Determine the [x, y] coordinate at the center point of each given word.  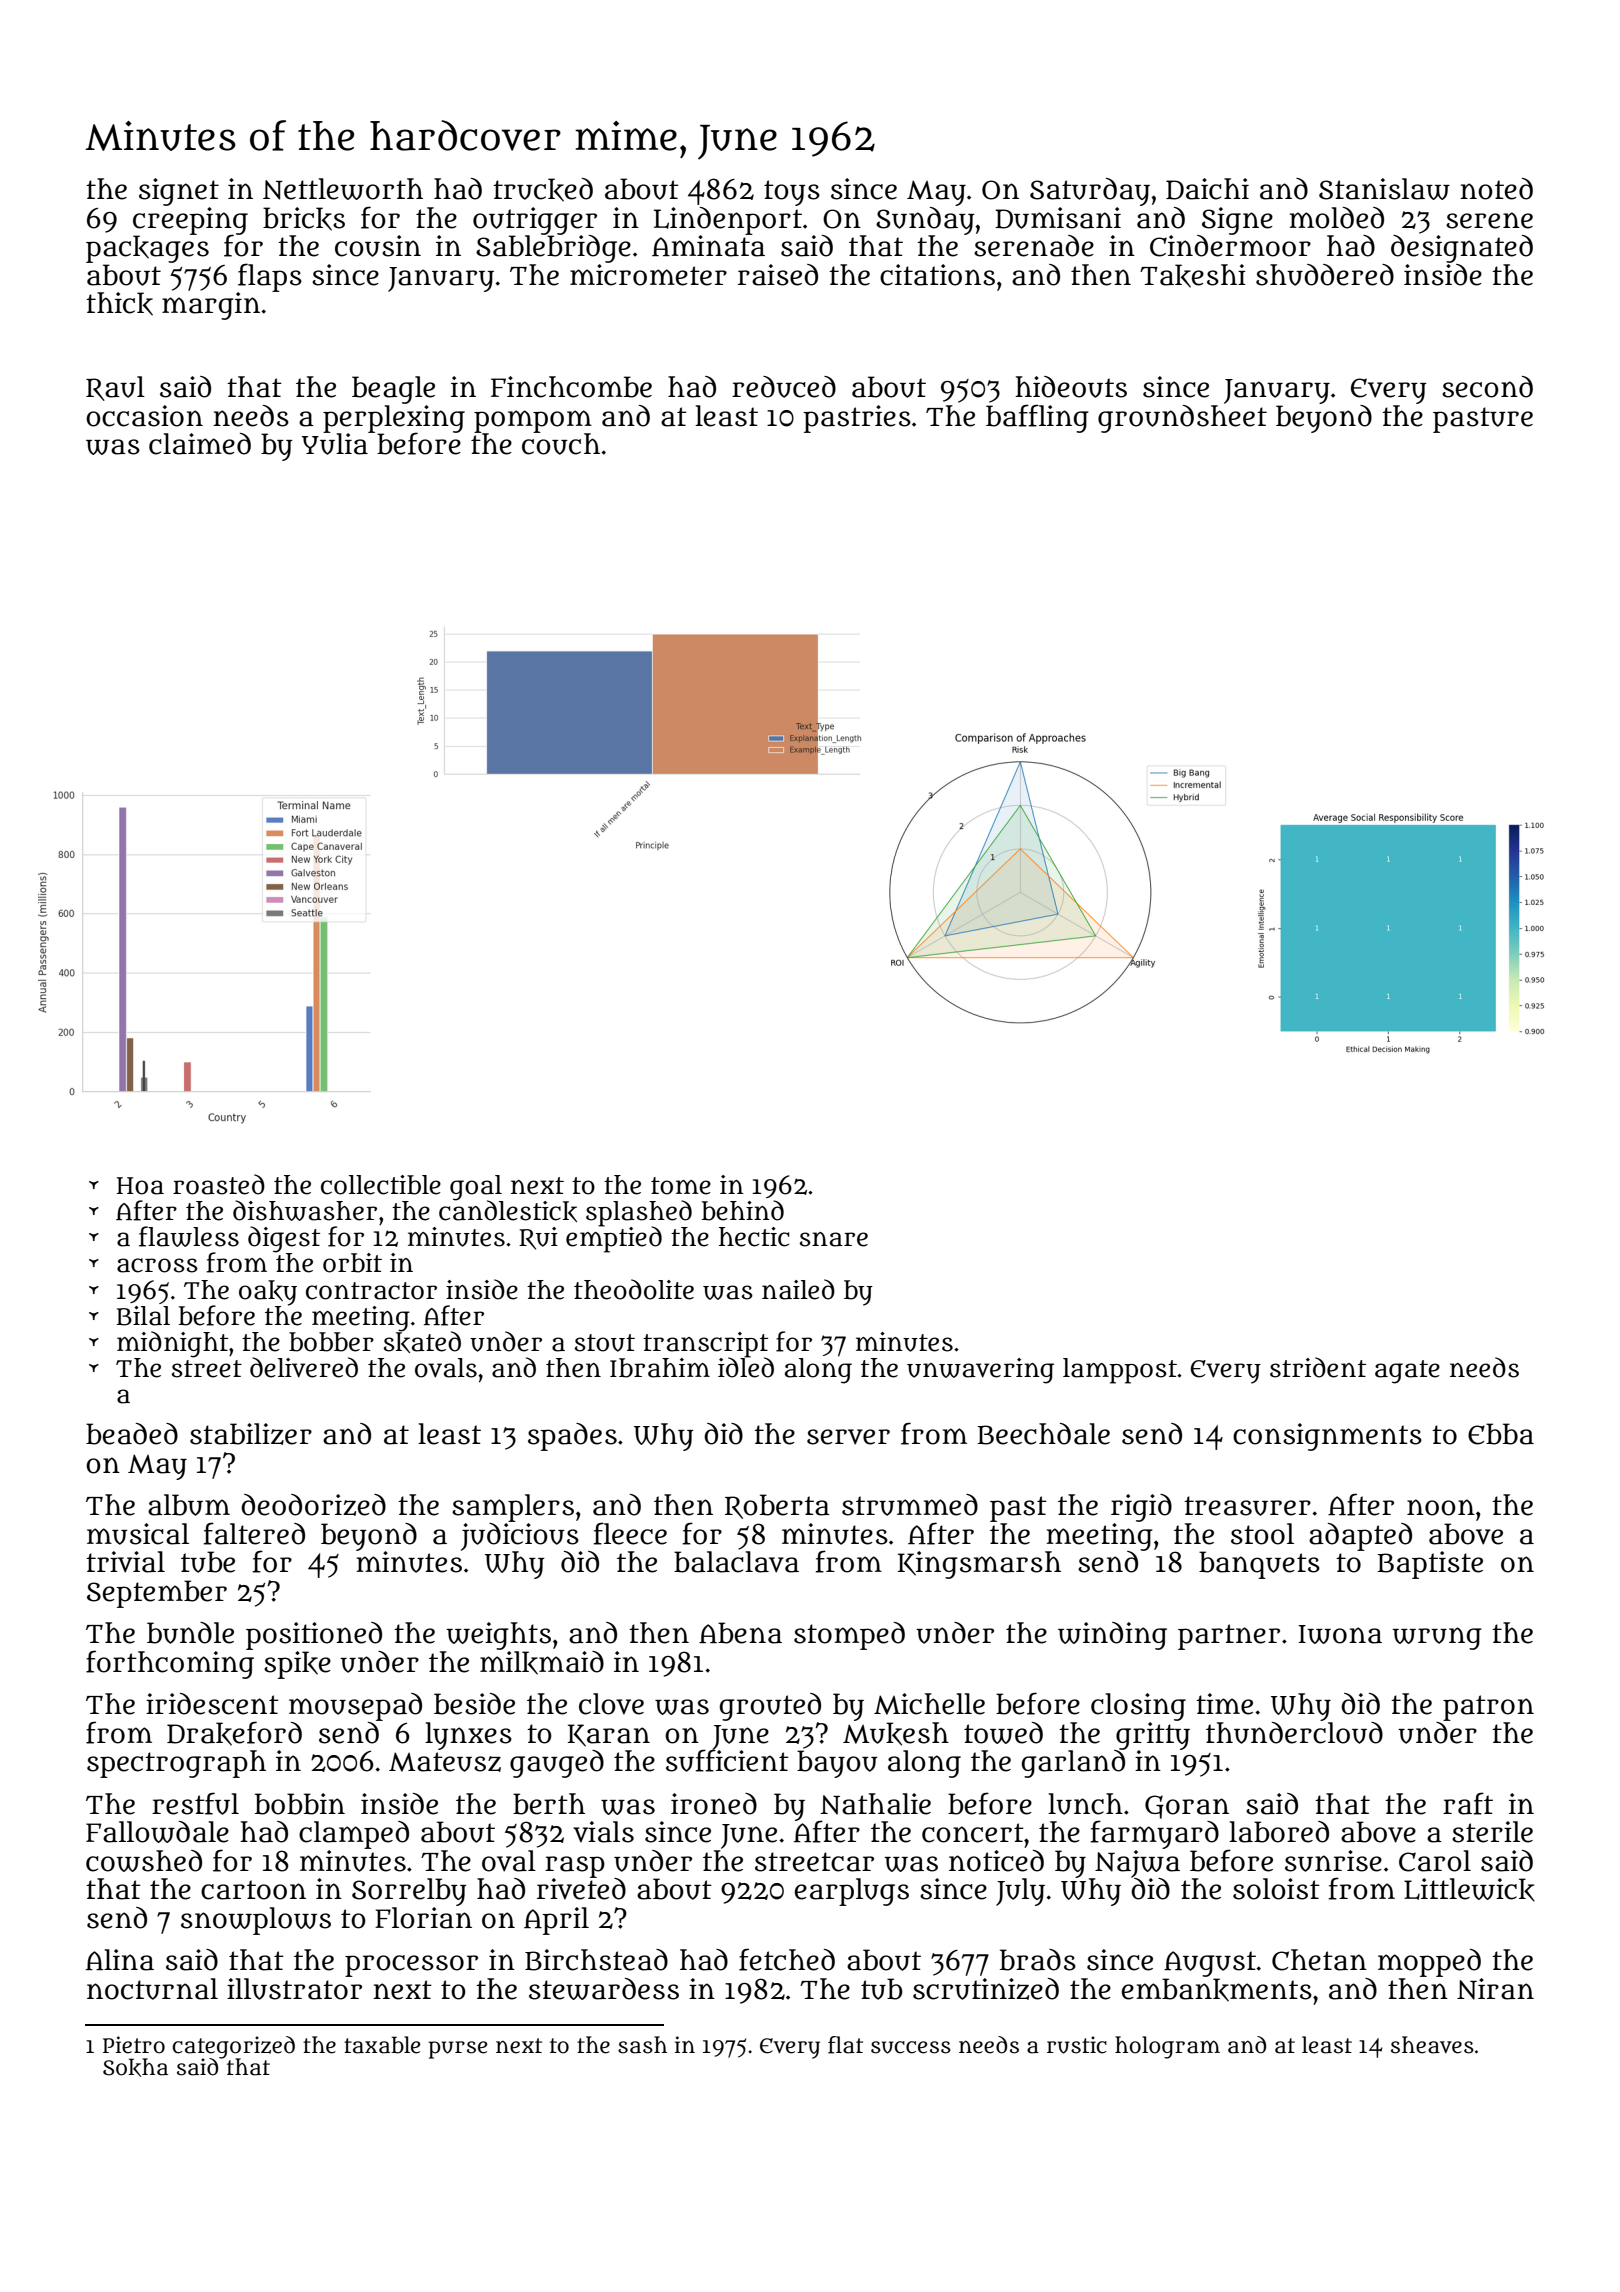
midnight [172, 1344]
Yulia [335, 444]
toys [792, 193]
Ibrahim [660, 1368]
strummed [910, 1505]
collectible [381, 1185]
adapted [1360, 1537]
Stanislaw [1384, 189]
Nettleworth [343, 189]
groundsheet [1182, 419]
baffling [1037, 418]
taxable [382, 2045]
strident [1318, 1367]
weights [498, 1636]
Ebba [1501, 1434]
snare [834, 1239]
